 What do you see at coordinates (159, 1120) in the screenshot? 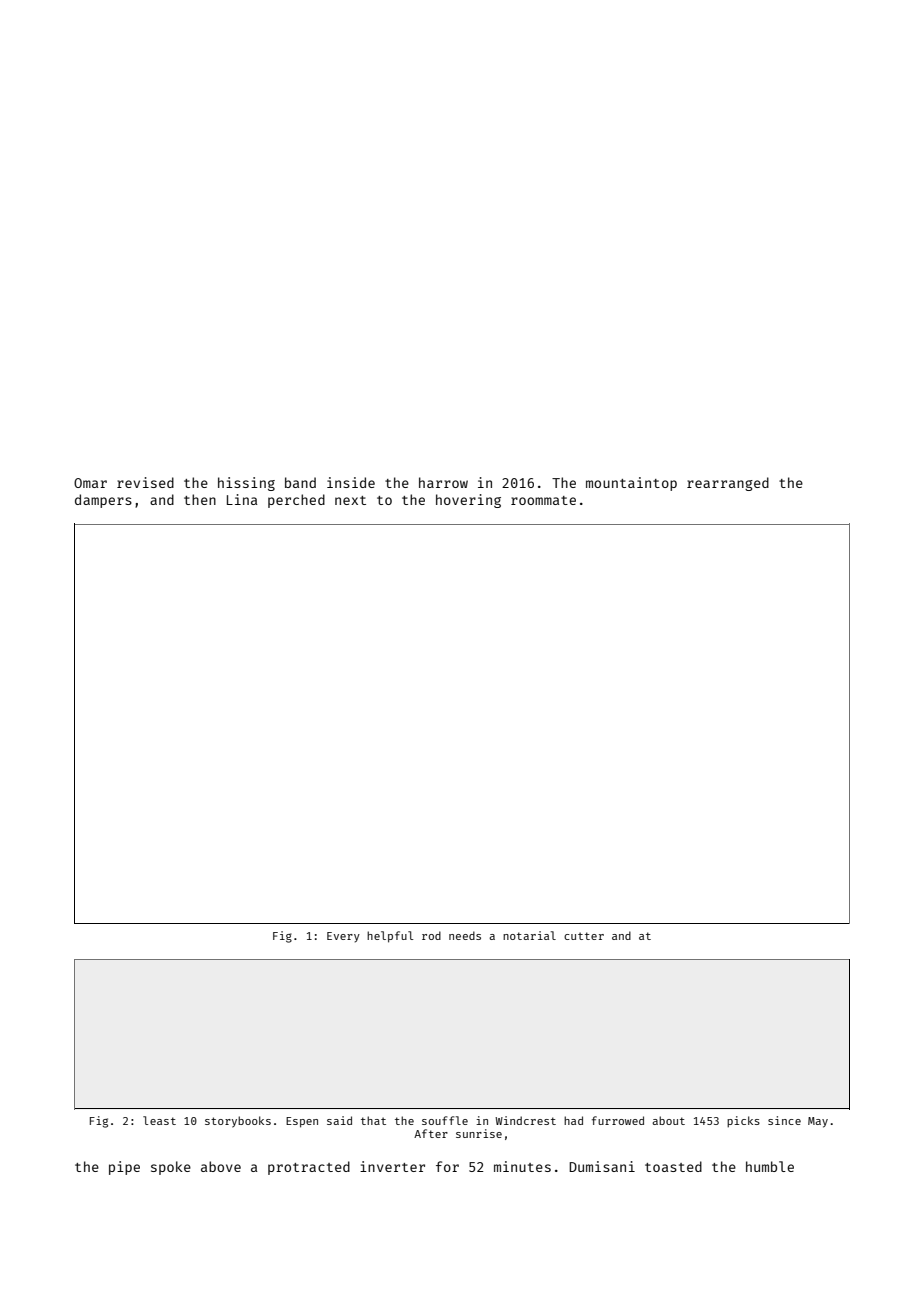
I see `least` at bounding box center [159, 1120].
